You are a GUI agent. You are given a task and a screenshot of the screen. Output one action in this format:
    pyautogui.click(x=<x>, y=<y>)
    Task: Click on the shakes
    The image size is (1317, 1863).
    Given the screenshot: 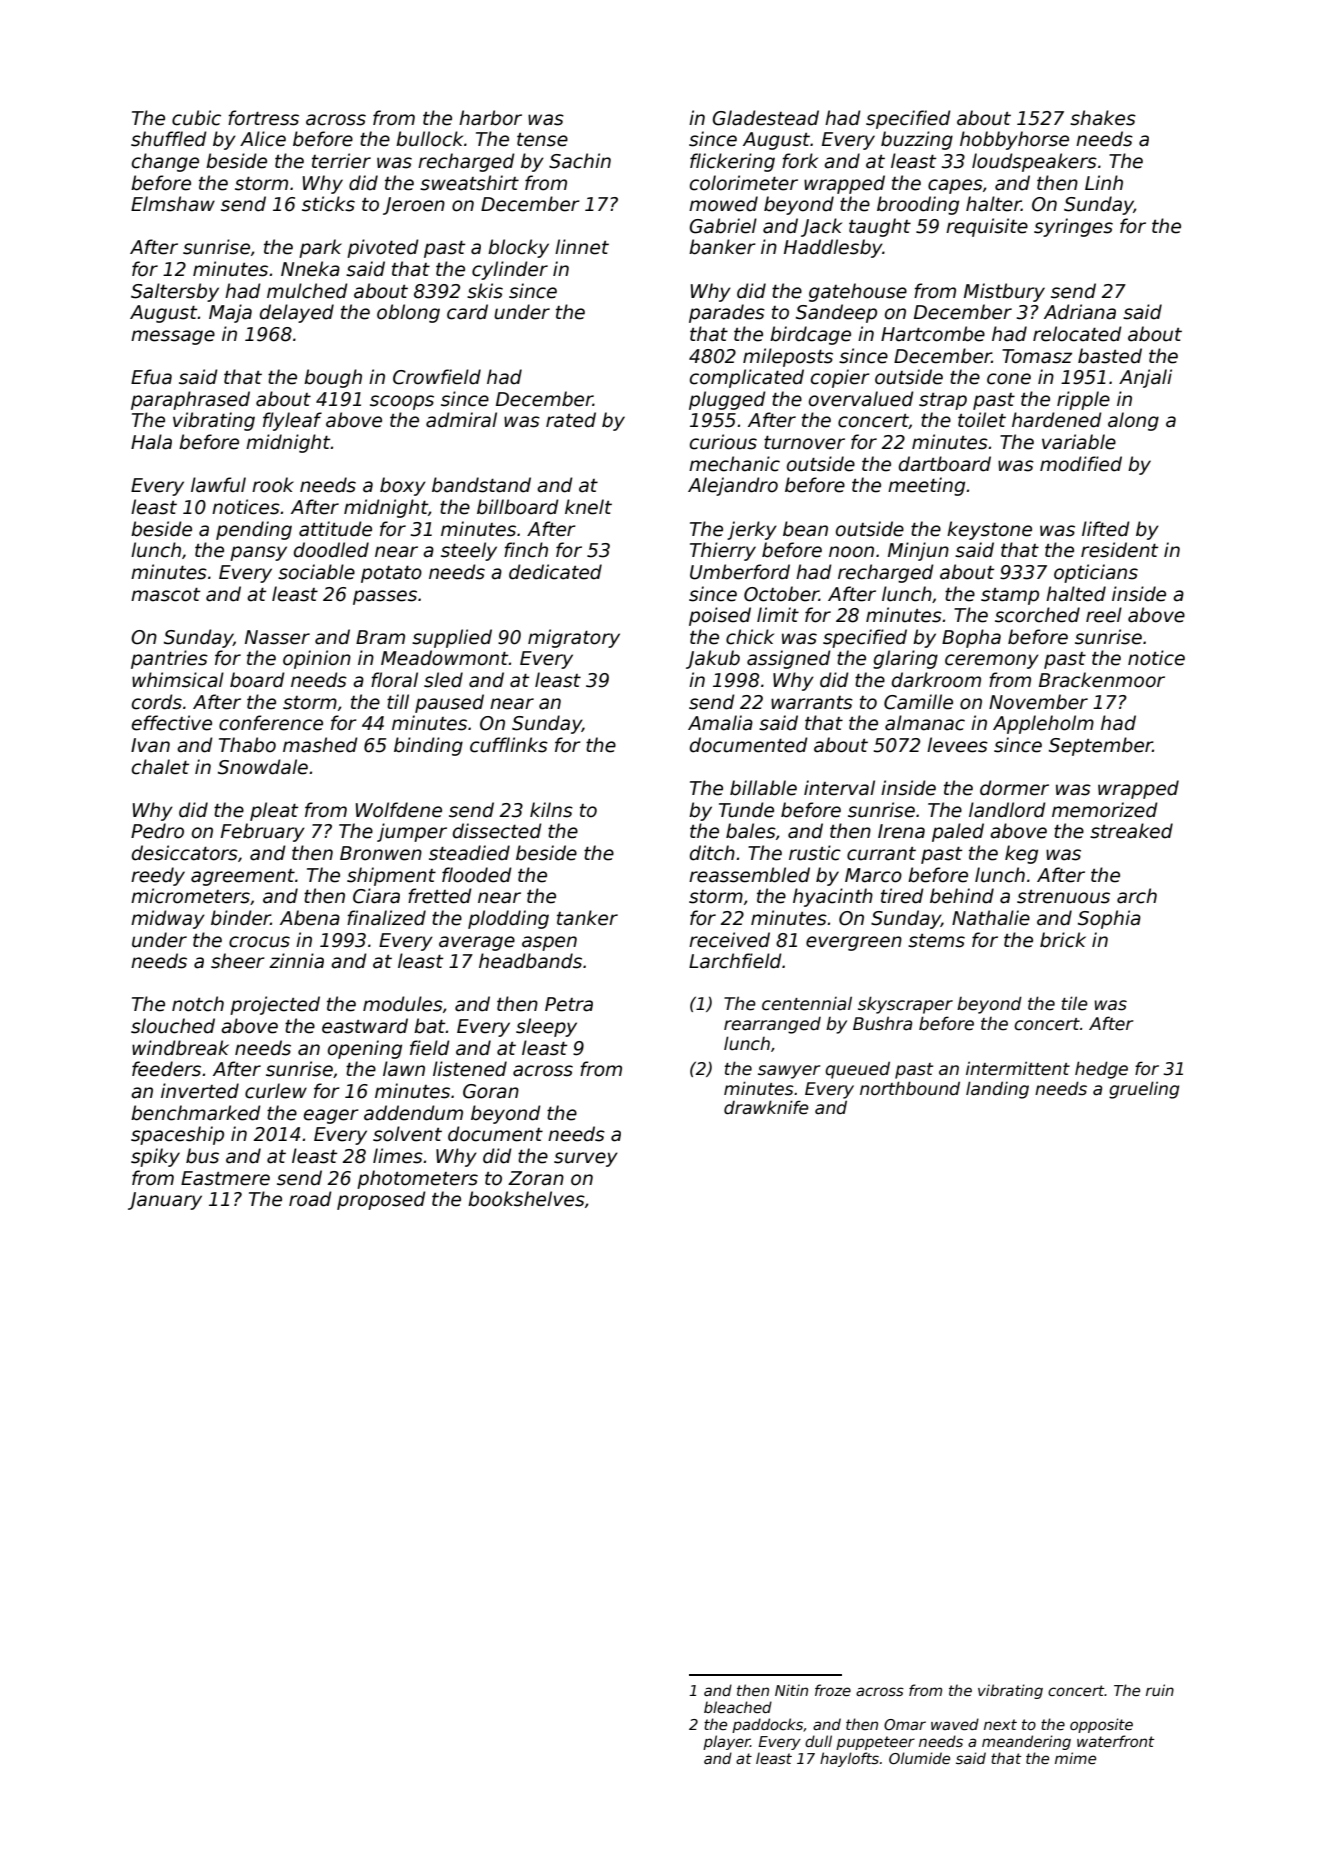 What is the action you would take?
    pyautogui.click(x=1103, y=118)
